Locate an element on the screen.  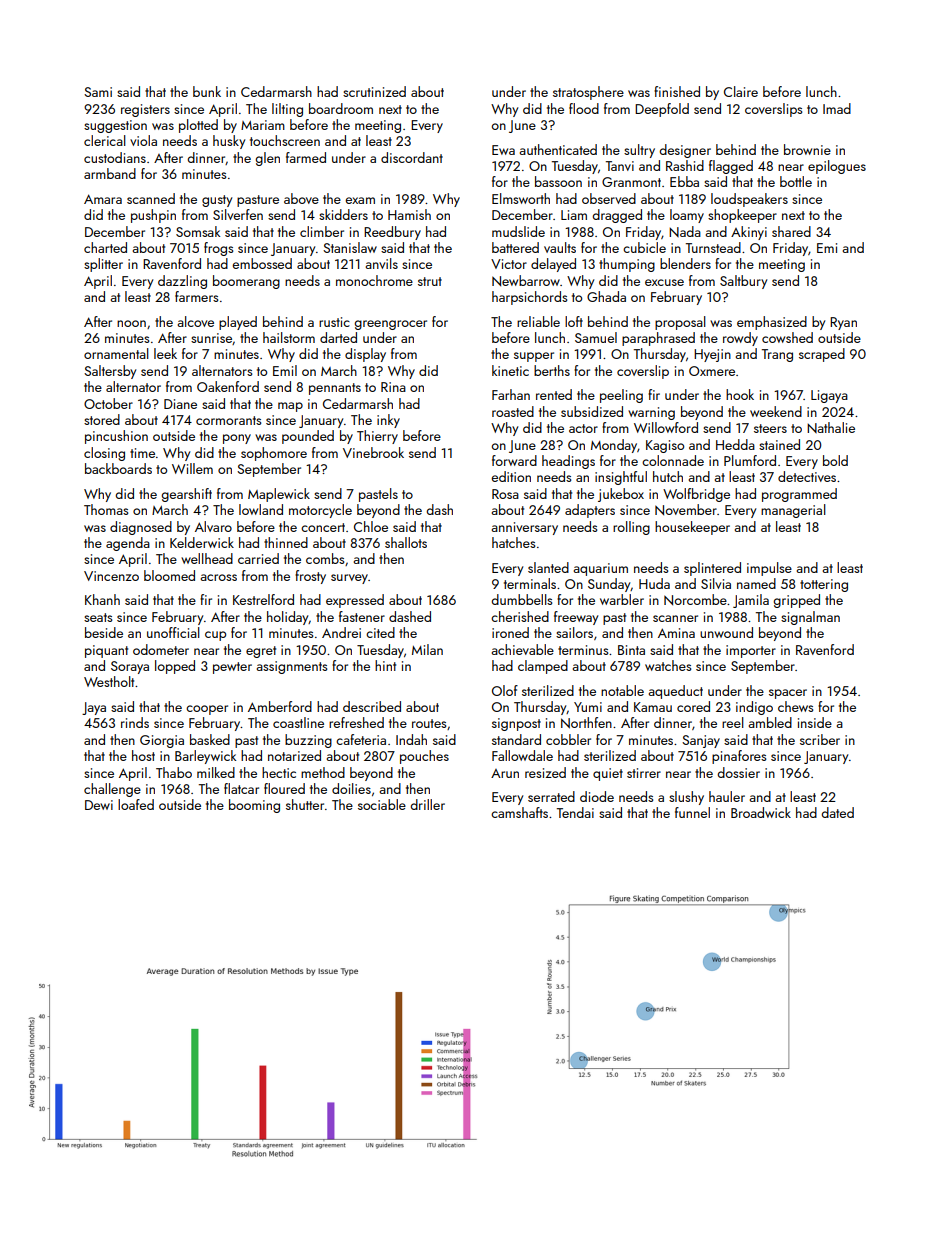
mudslide is located at coordinates (518, 231).
